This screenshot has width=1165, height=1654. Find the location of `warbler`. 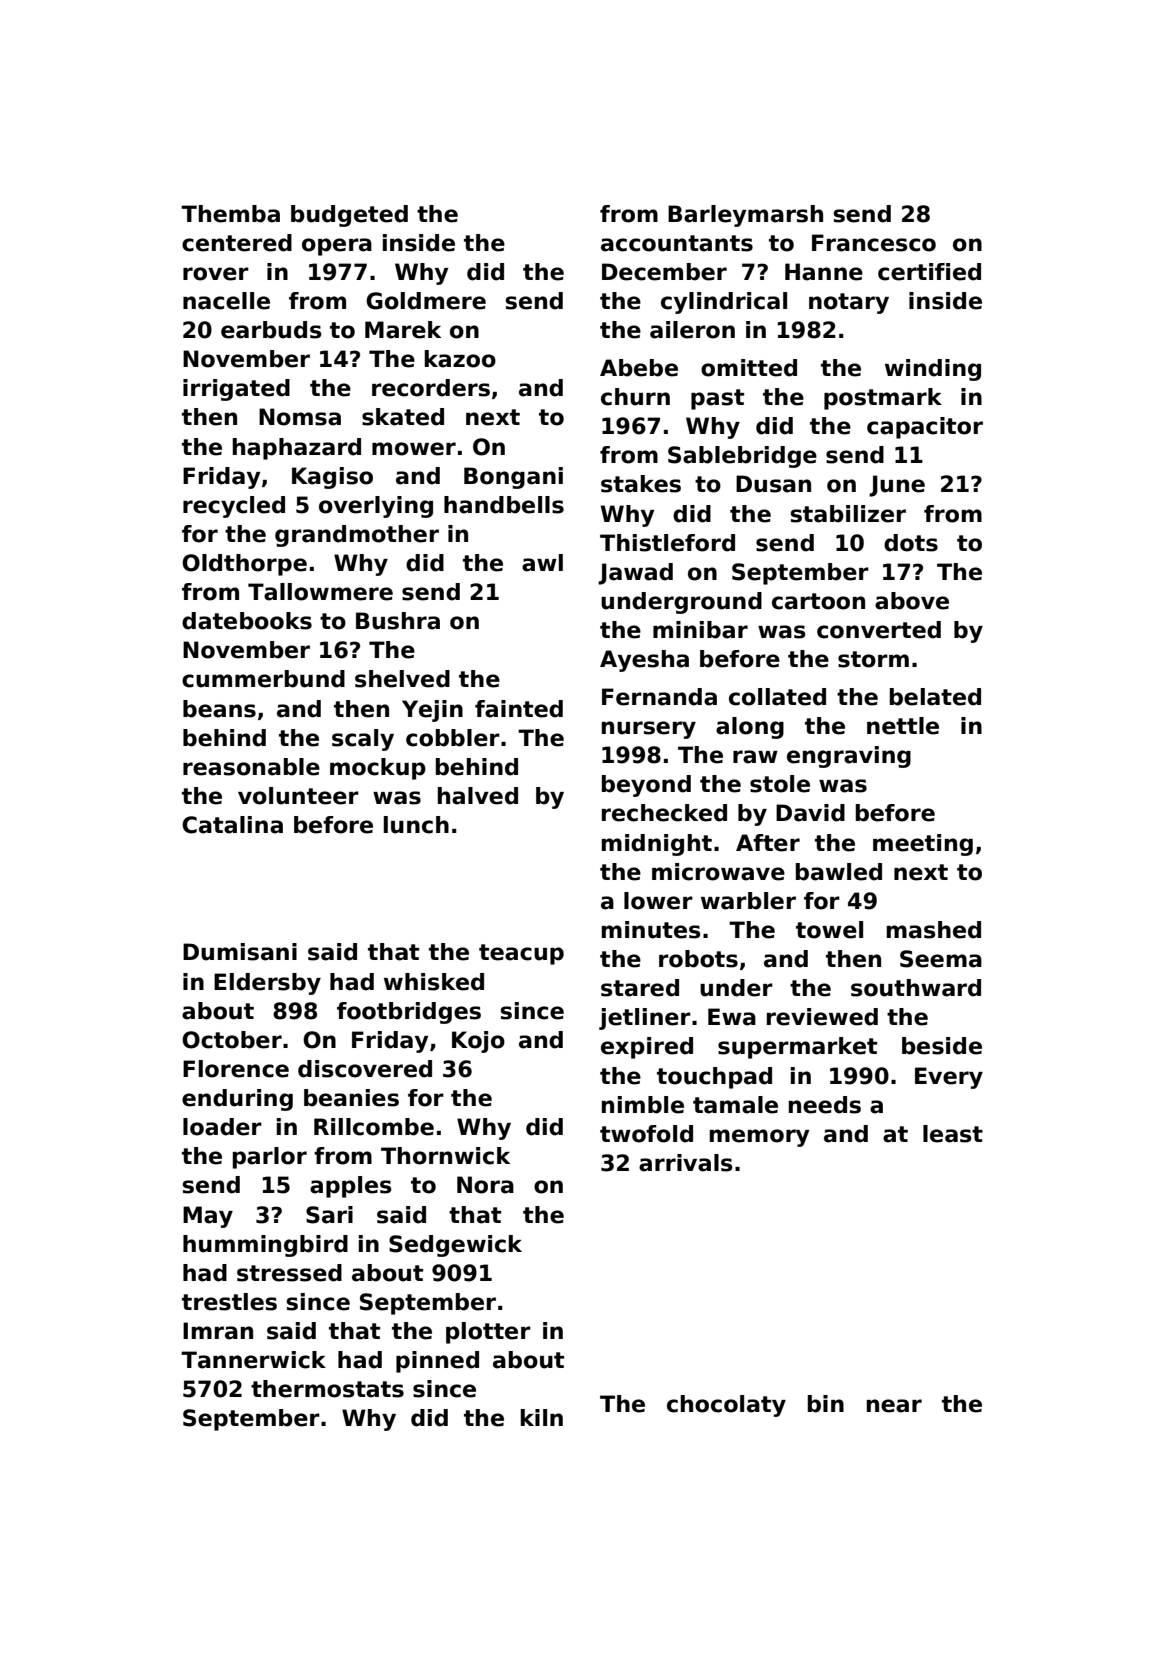

warbler is located at coordinates (748, 901).
